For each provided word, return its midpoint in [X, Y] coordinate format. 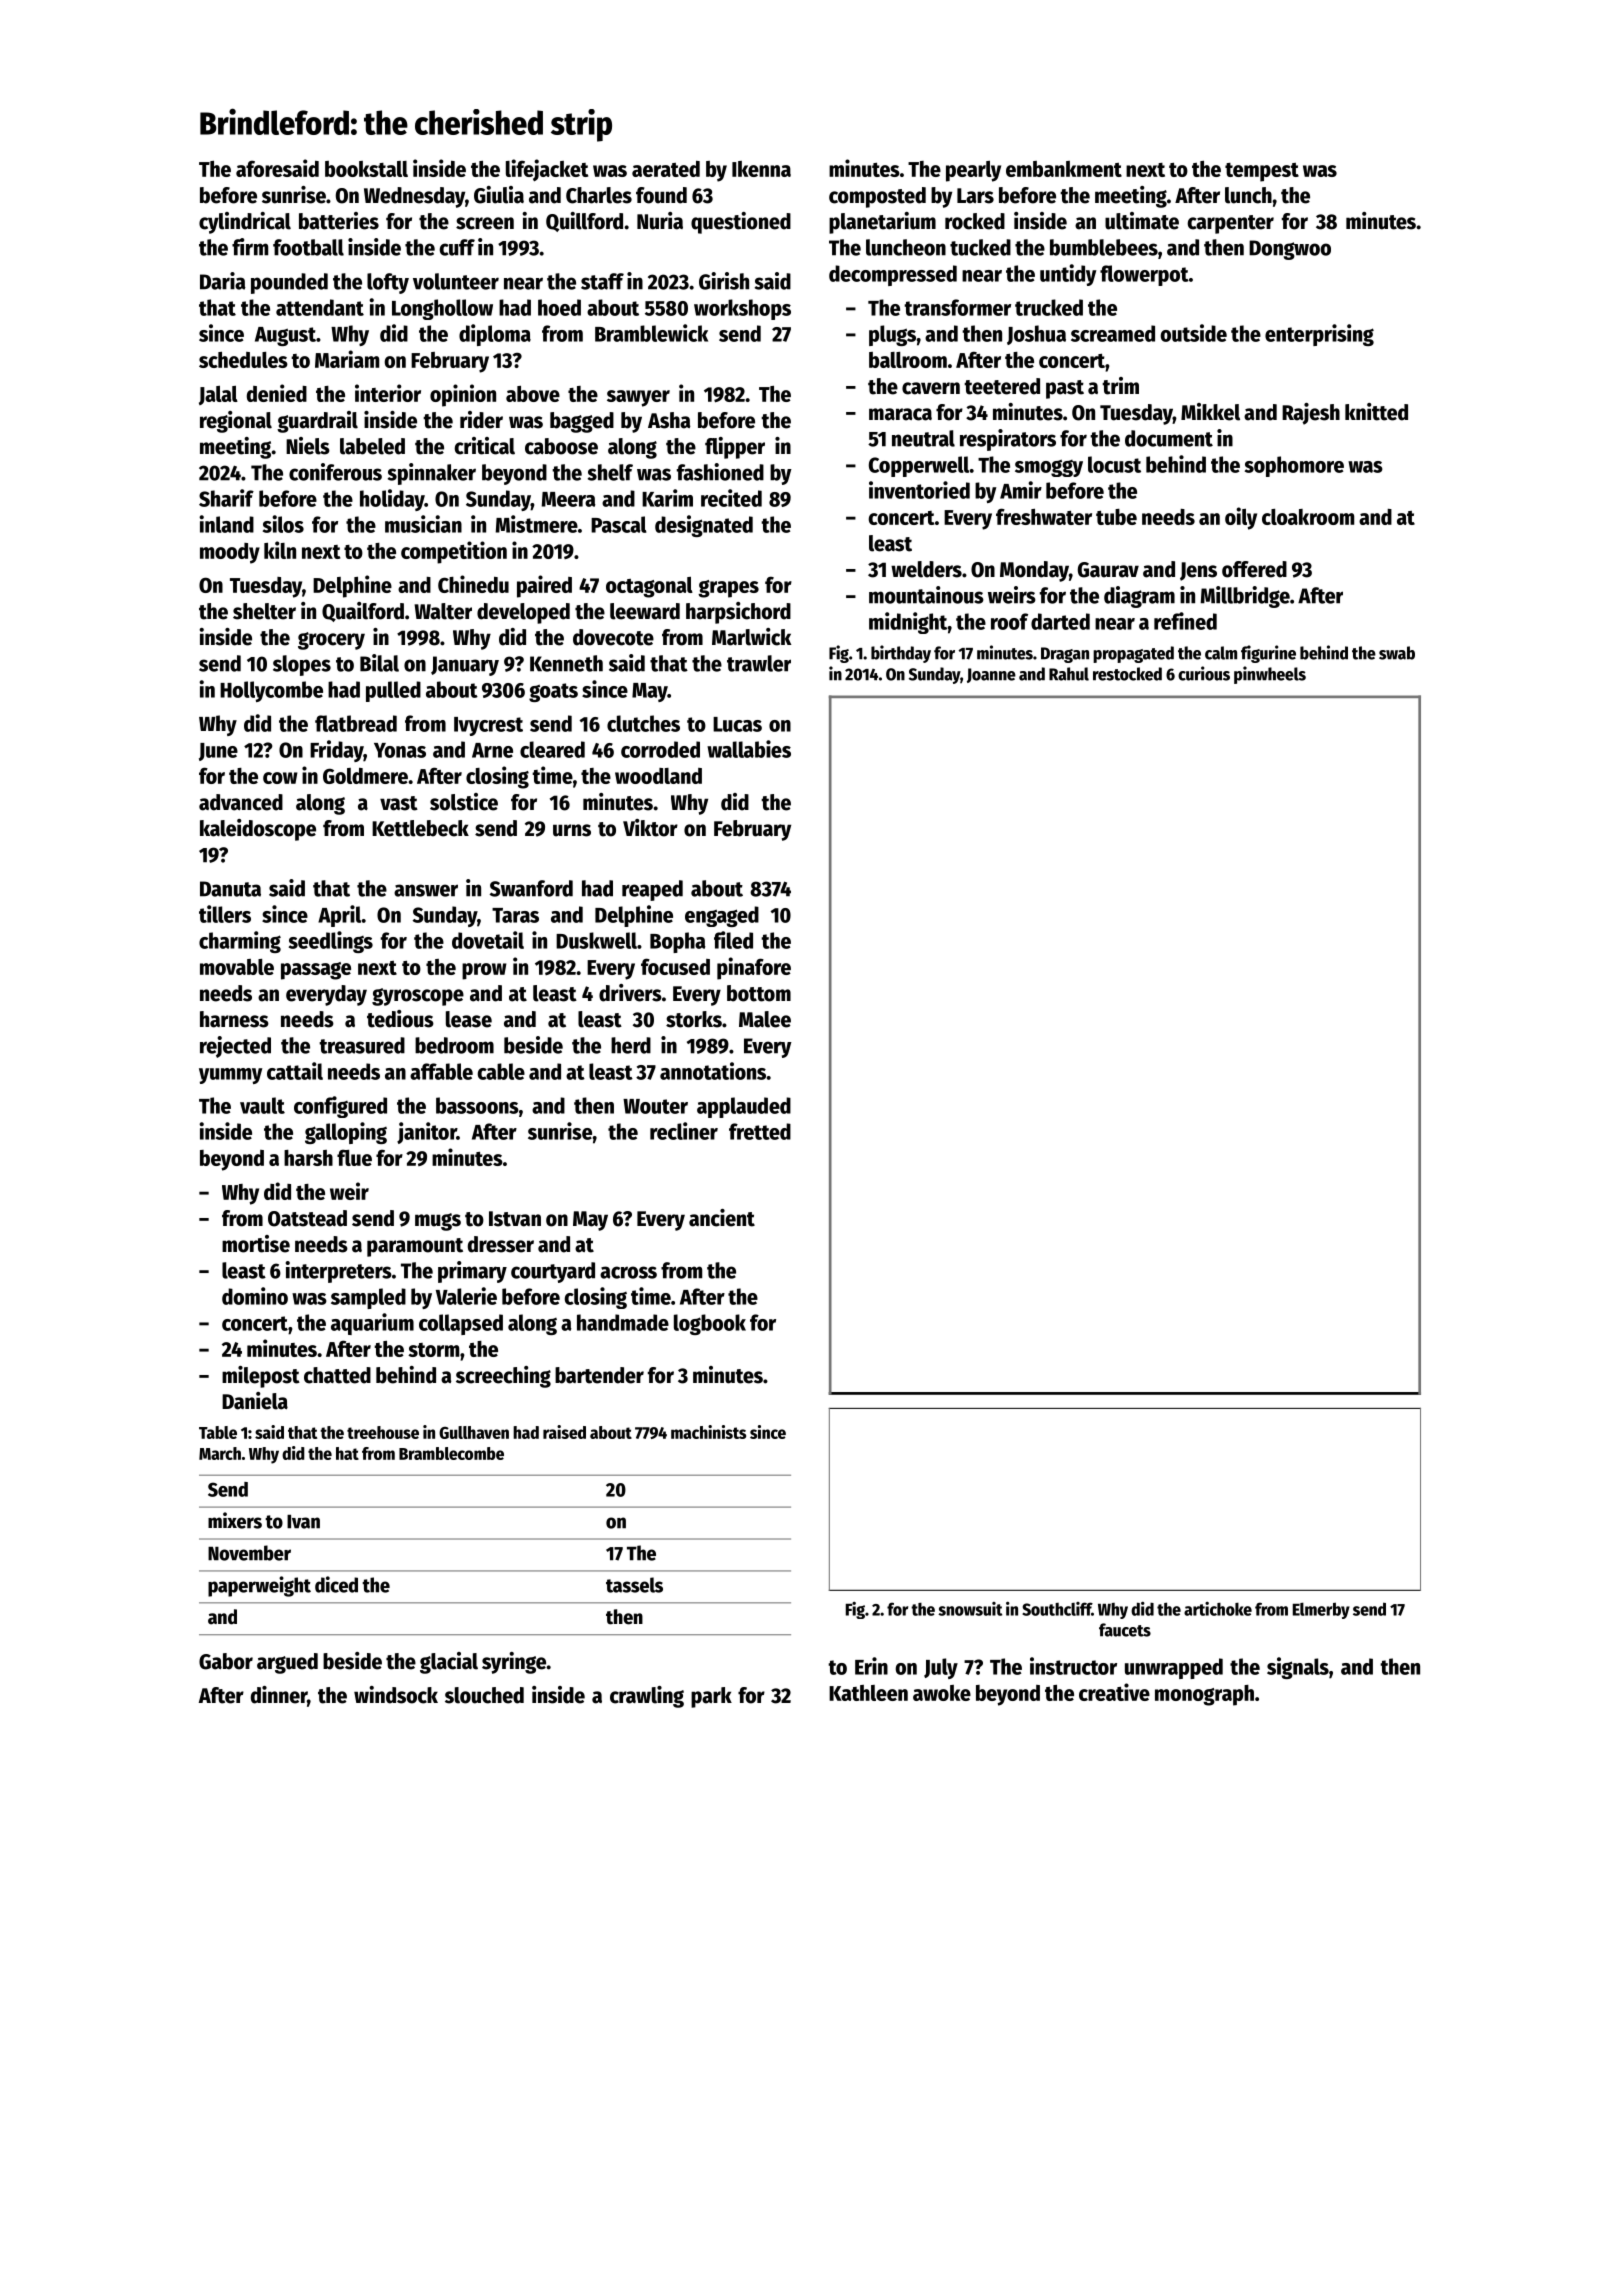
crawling [647, 1697]
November [249, 1553]
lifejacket [547, 170]
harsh [308, 1158]
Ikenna [761, 169]
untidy [1068, 275]
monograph [1204, 1695]
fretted [760, 1131]
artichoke [1218, 1609]
